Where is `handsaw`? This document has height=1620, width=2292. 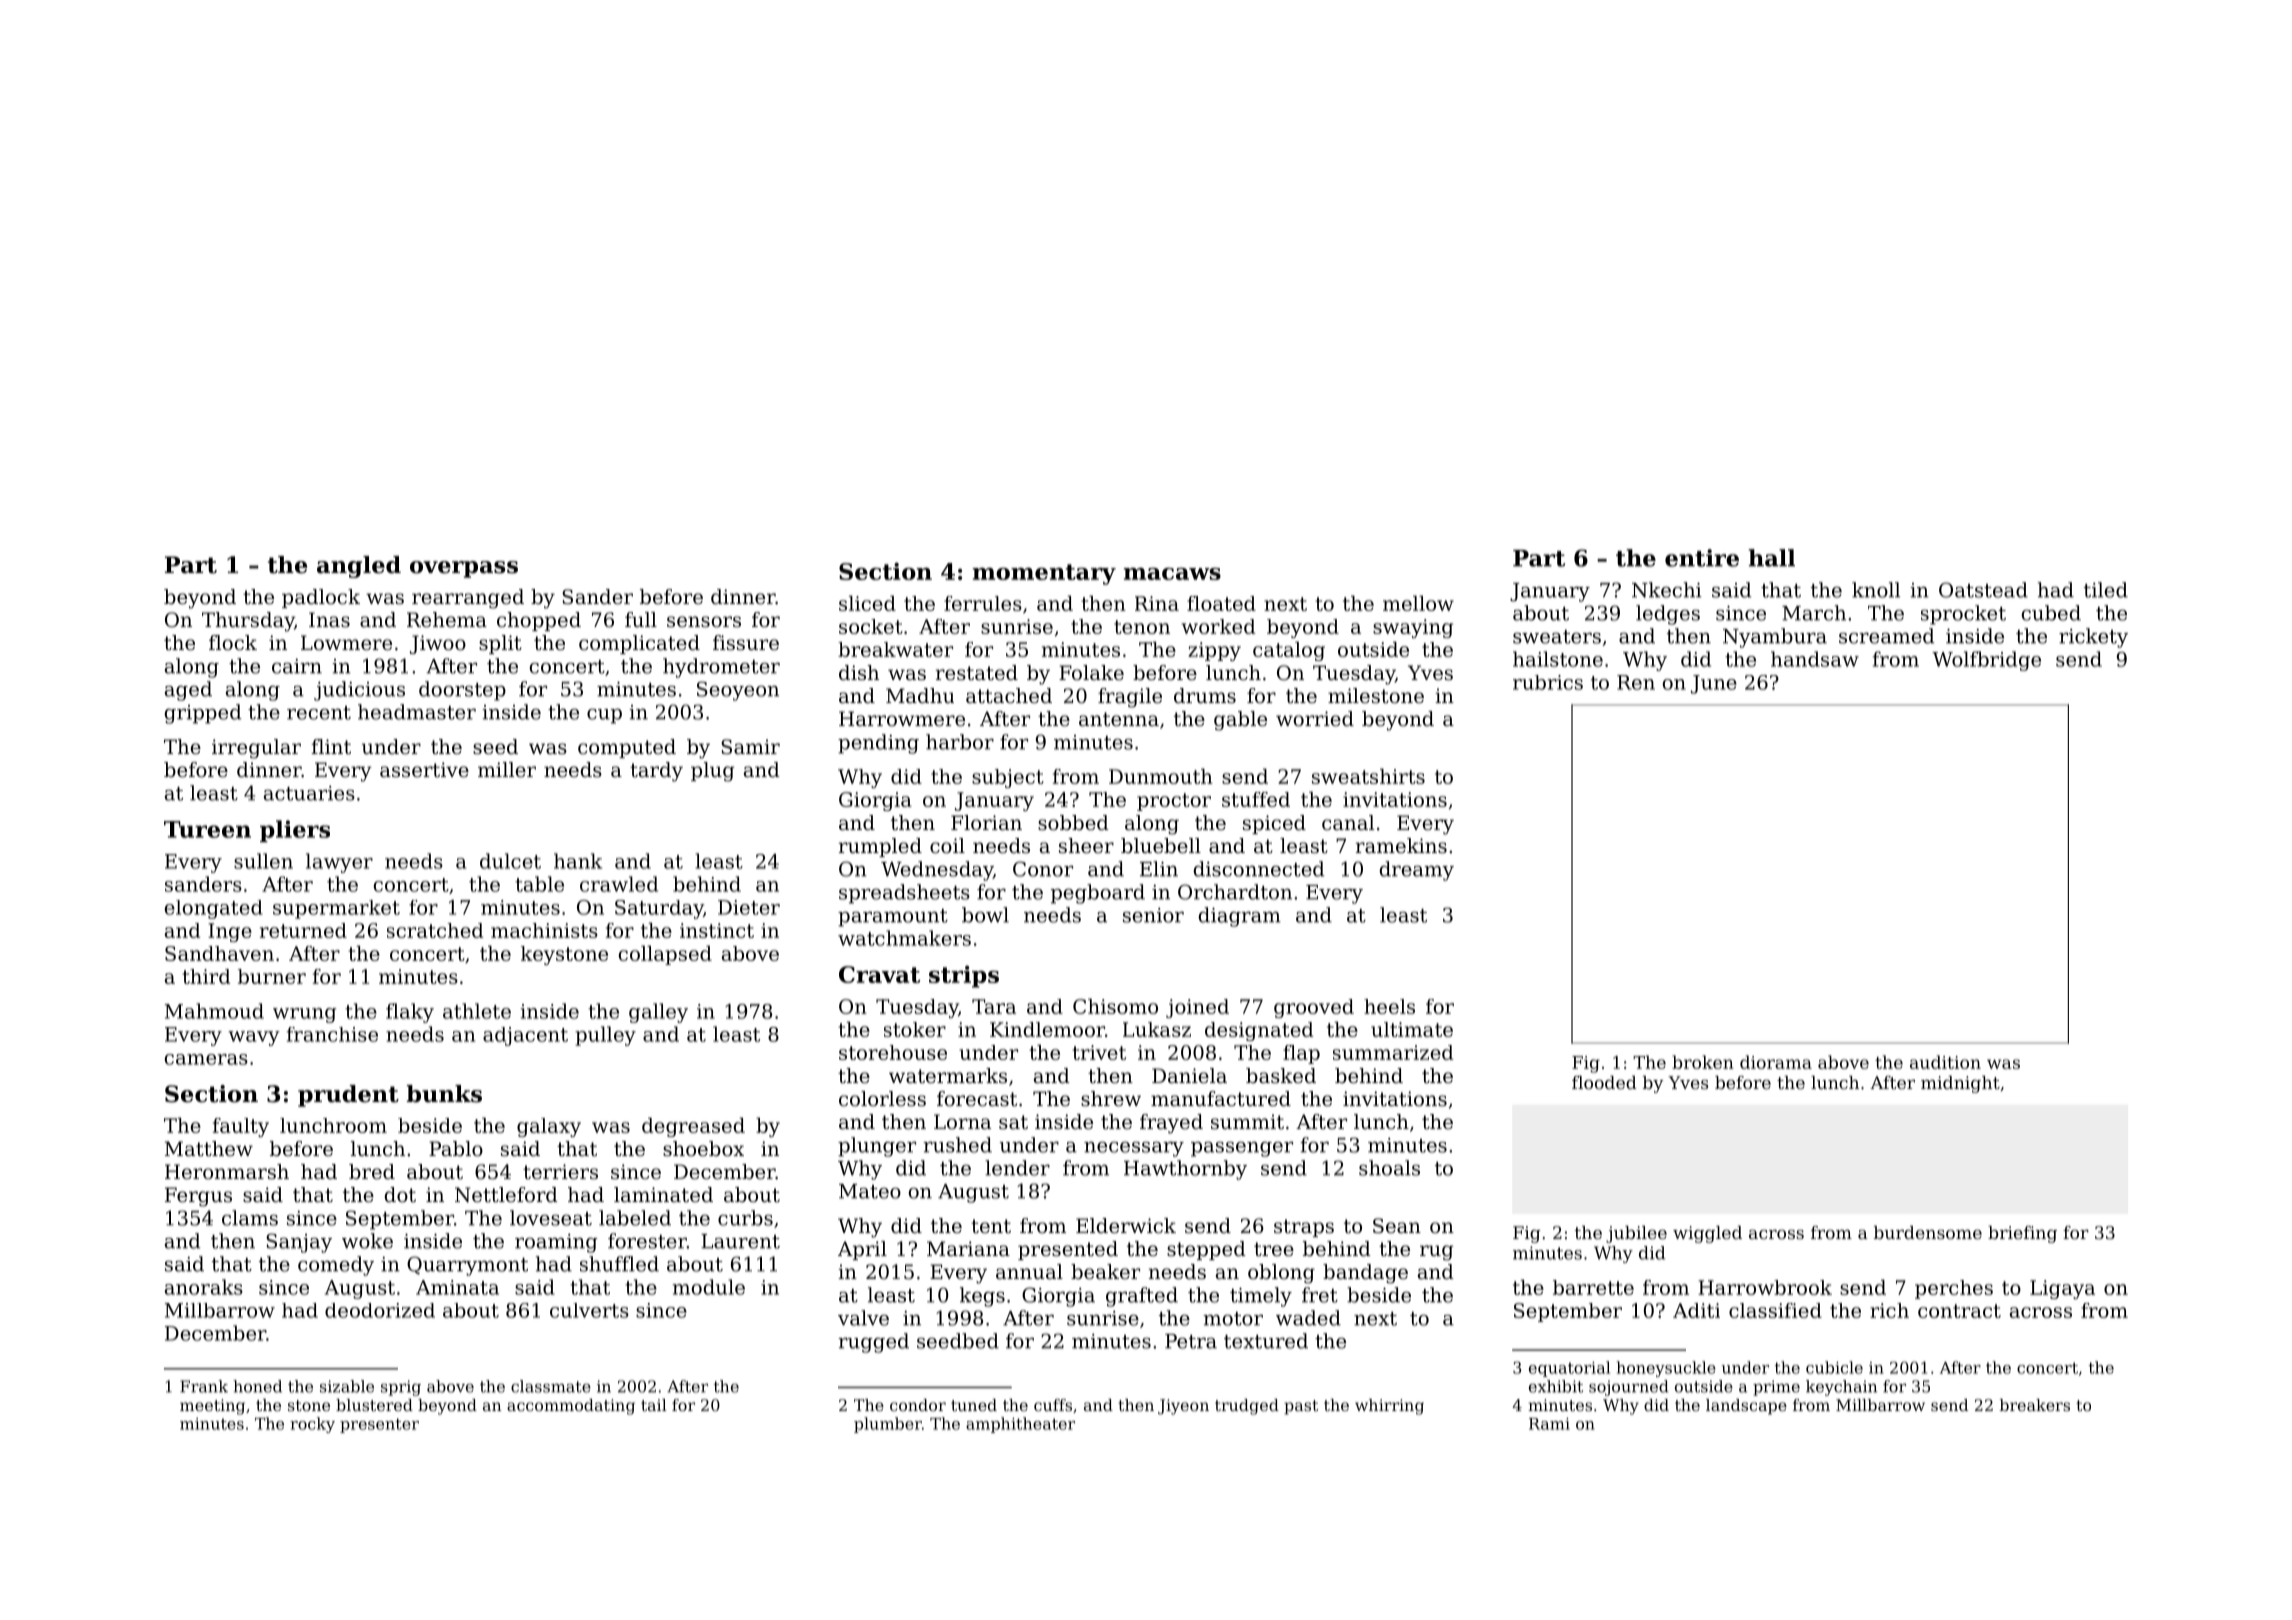
handsaw is located at coordinates (1815, 659).
